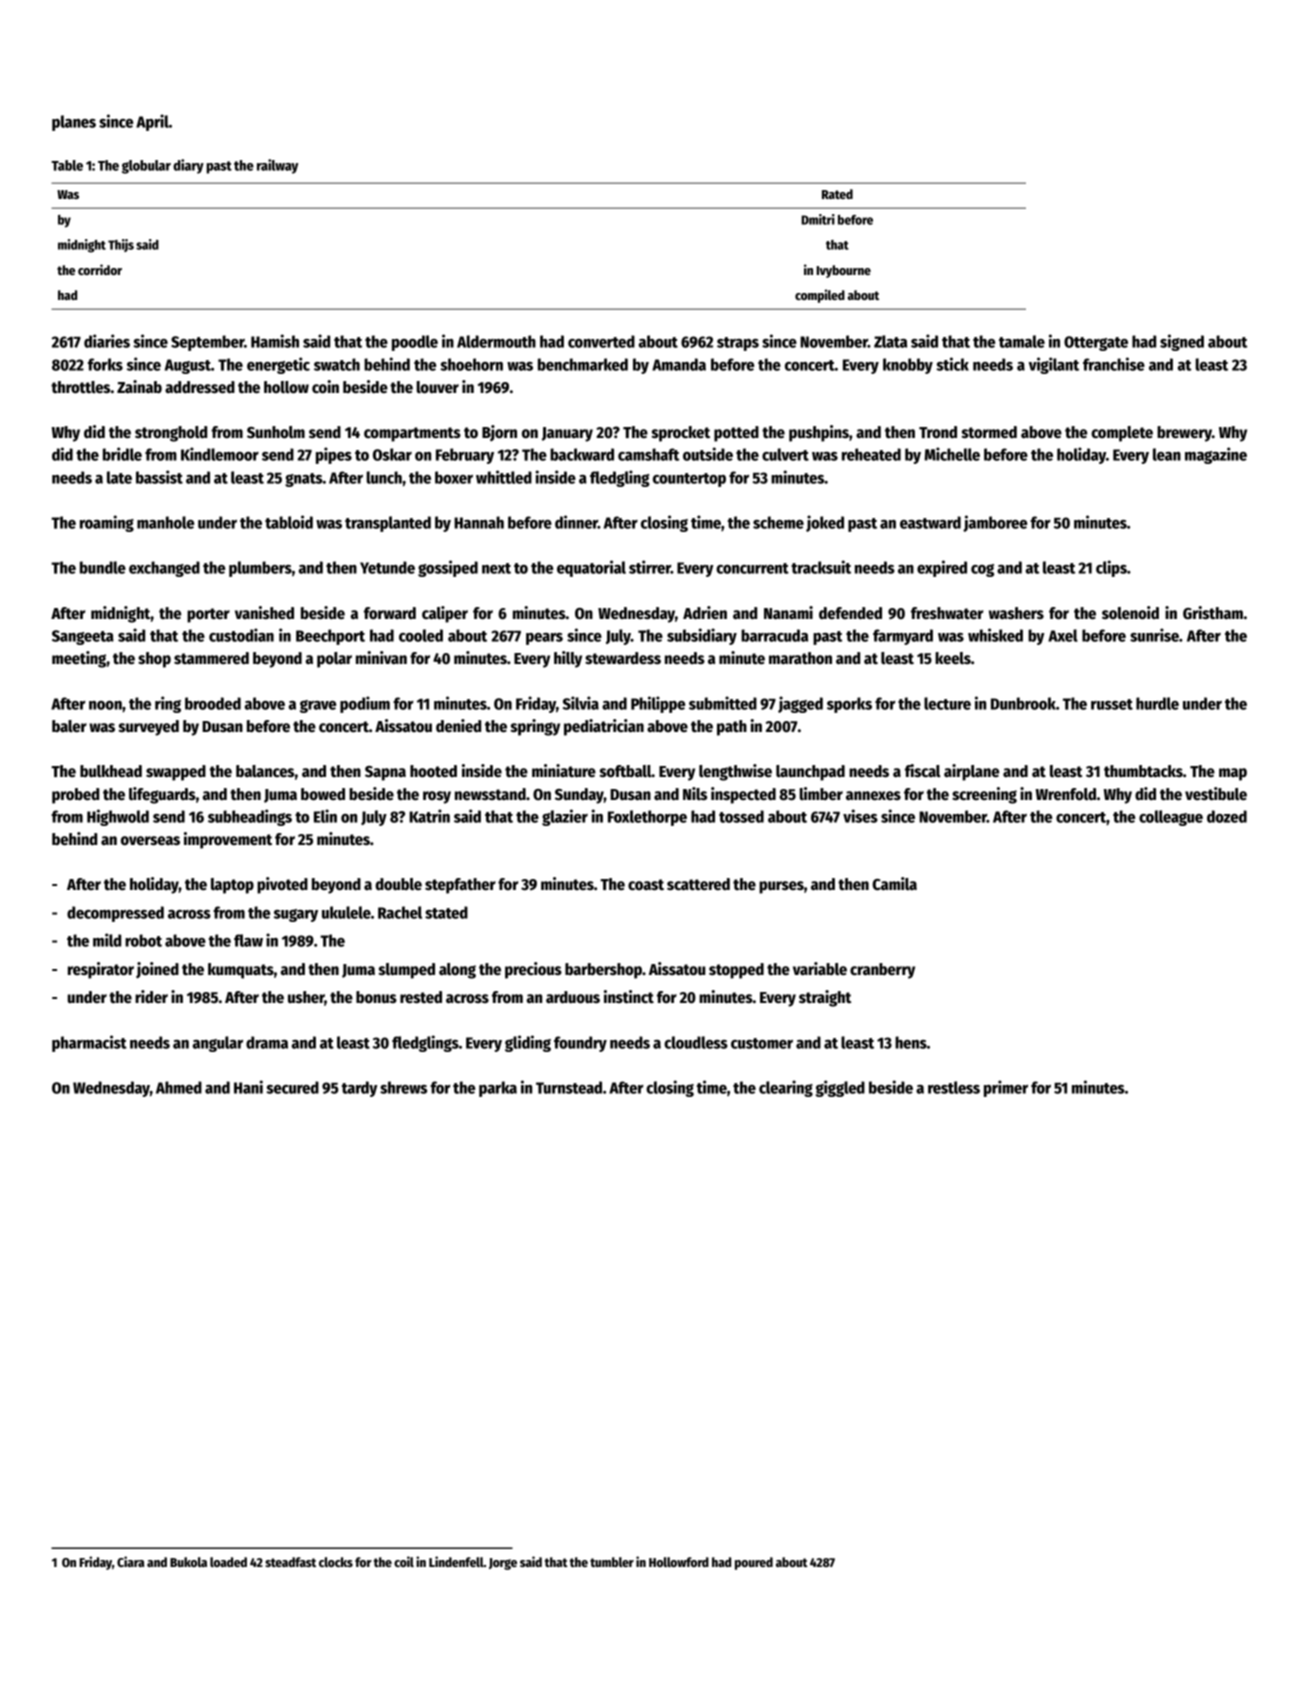  What do you see at coordinates (89, 1043) in the page?
I see `pharmacist` at bounding box center [89, 1043].
